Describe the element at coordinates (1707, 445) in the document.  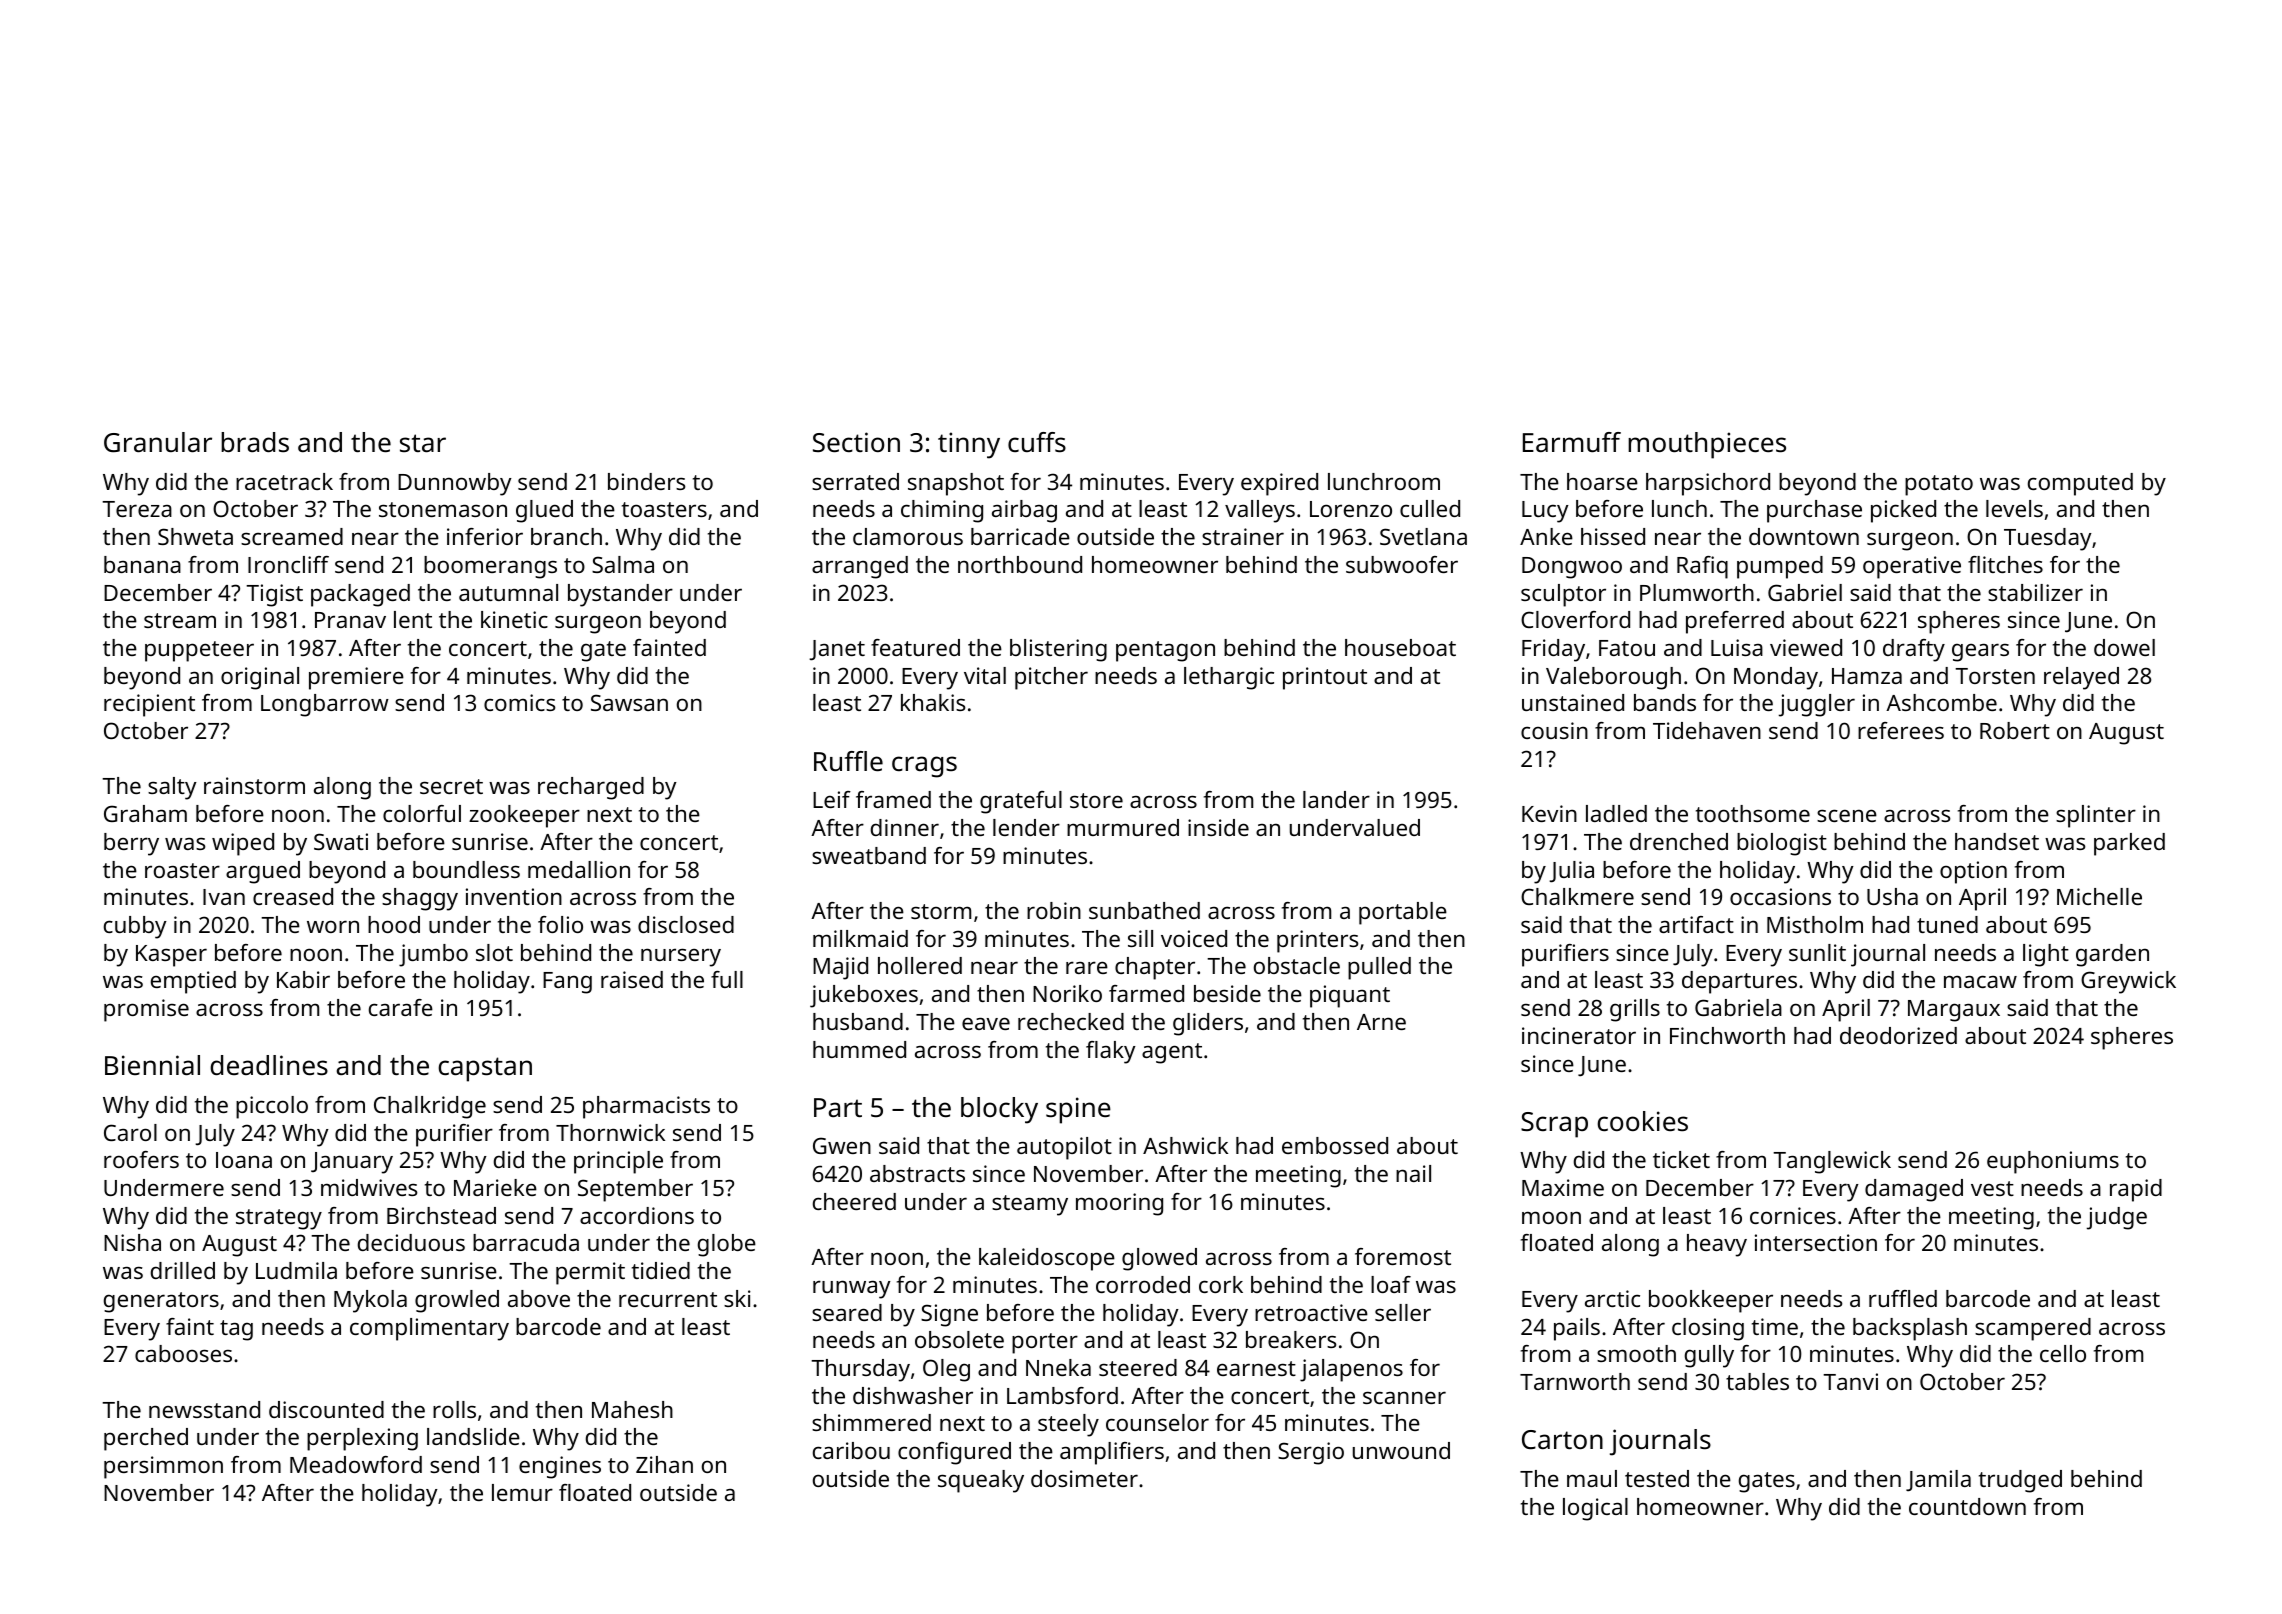
I see `mouthpieces` at that location.
